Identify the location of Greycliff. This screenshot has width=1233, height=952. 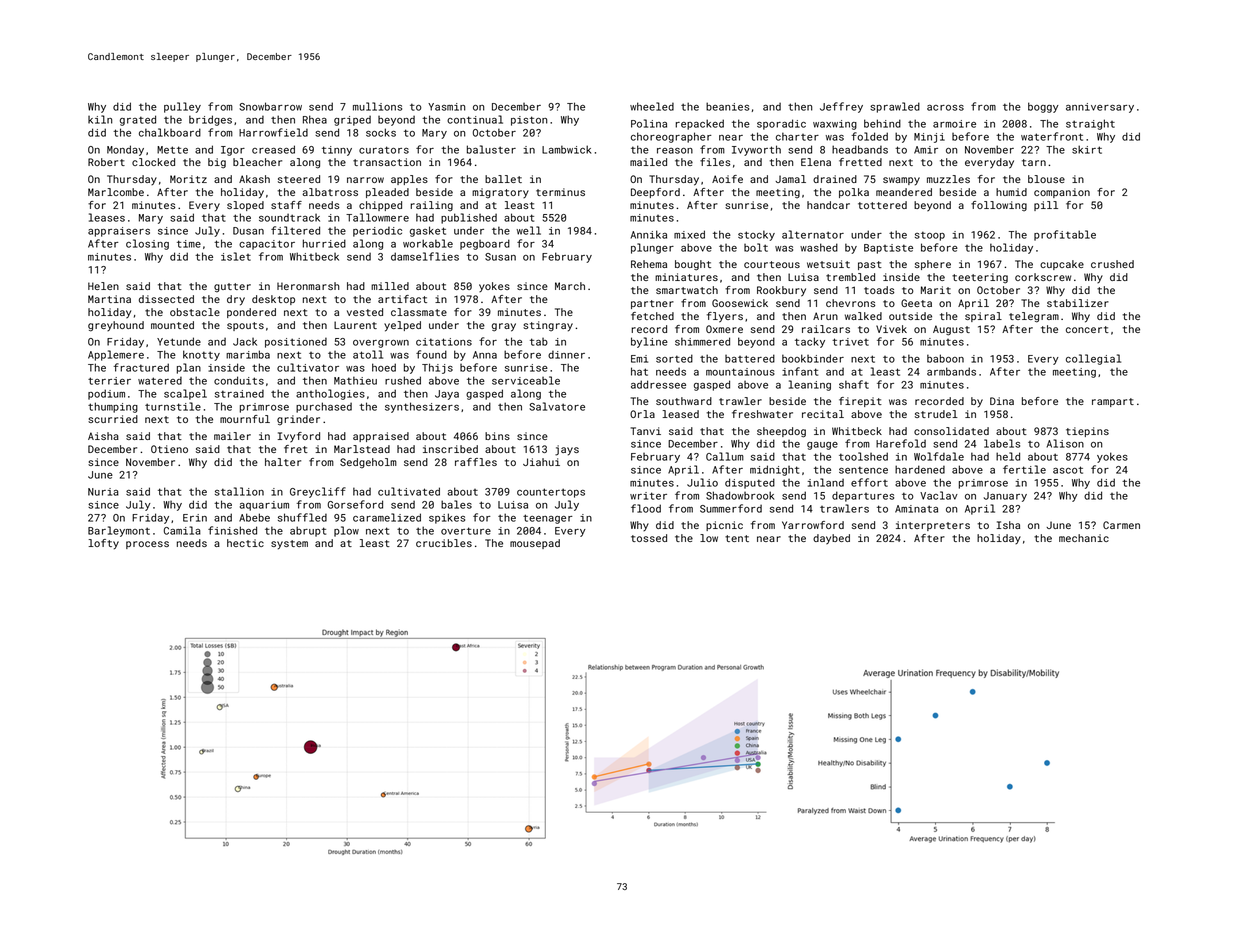
(318, 492).
